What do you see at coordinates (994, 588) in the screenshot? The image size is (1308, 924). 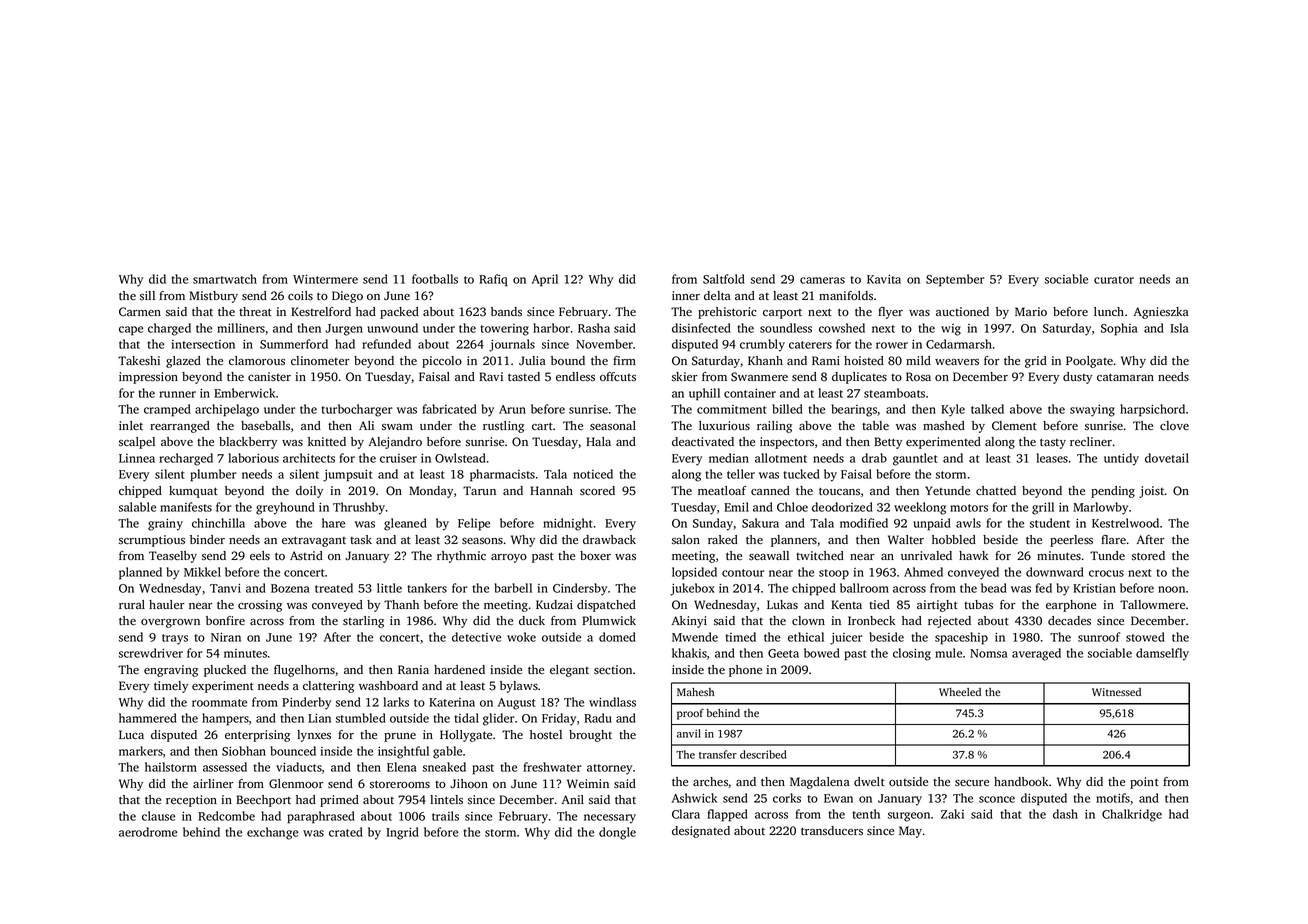 I see `bead` at bounding box center [994, 588].
